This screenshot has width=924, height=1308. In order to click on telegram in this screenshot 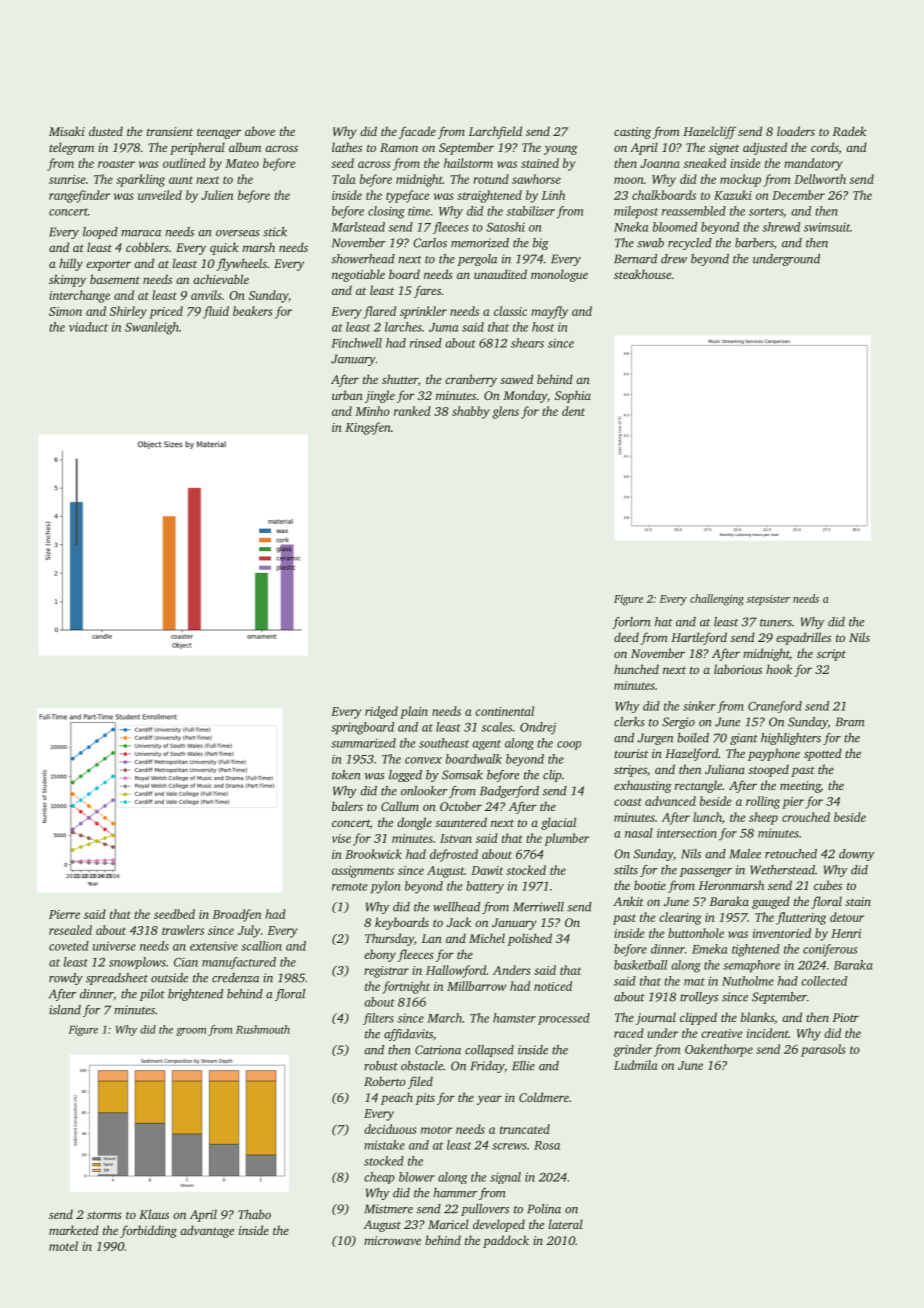, I will do `click(71, 148)`.
